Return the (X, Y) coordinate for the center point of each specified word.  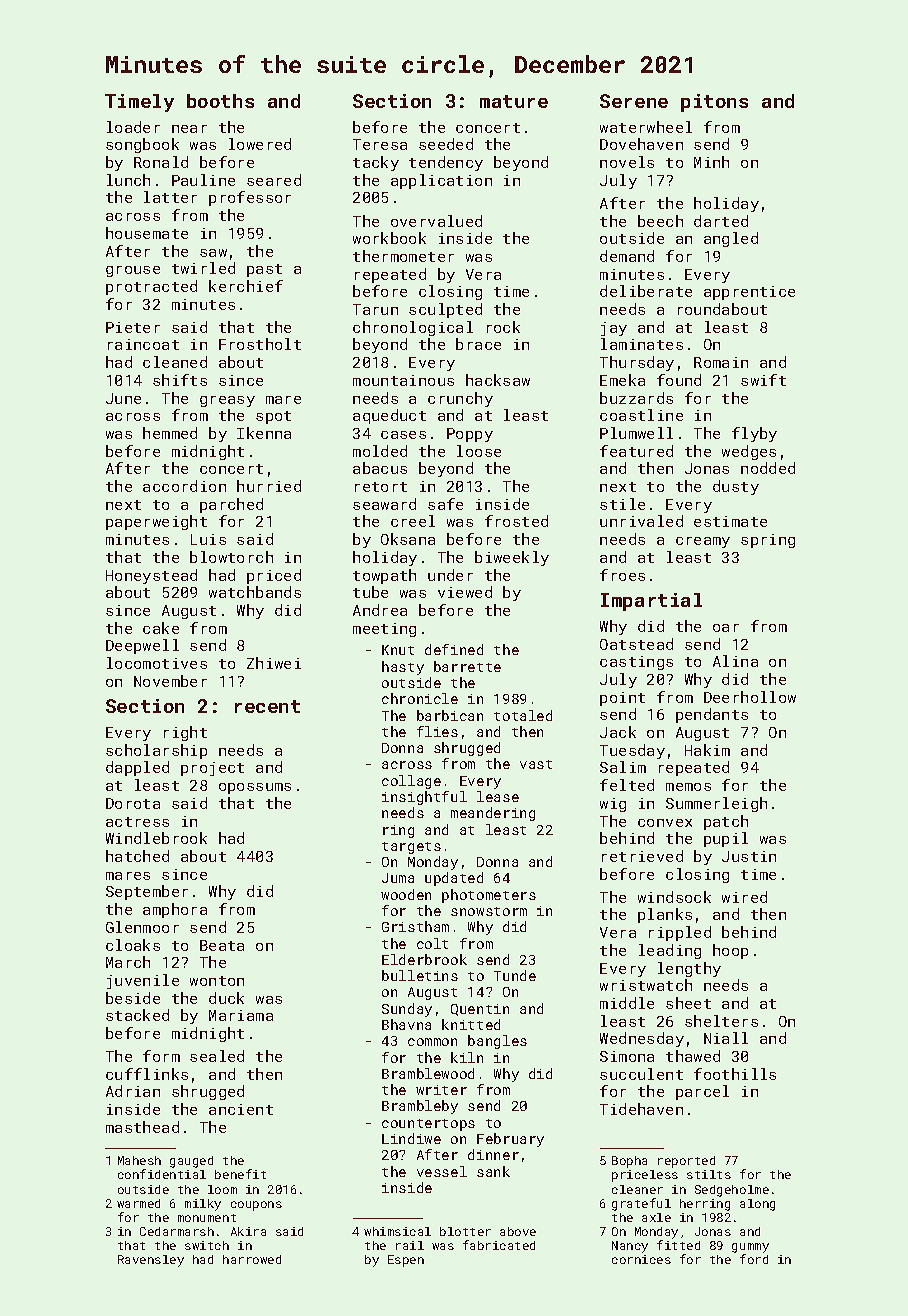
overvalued (436, 221)
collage (411, 782)
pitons (714, 103)
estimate (730, 521)
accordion (184, 486)
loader (133, 127)
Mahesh (139, 1160)
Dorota (133, 803)
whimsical (397, 1231)
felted (627, 785)
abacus (380, 468)
